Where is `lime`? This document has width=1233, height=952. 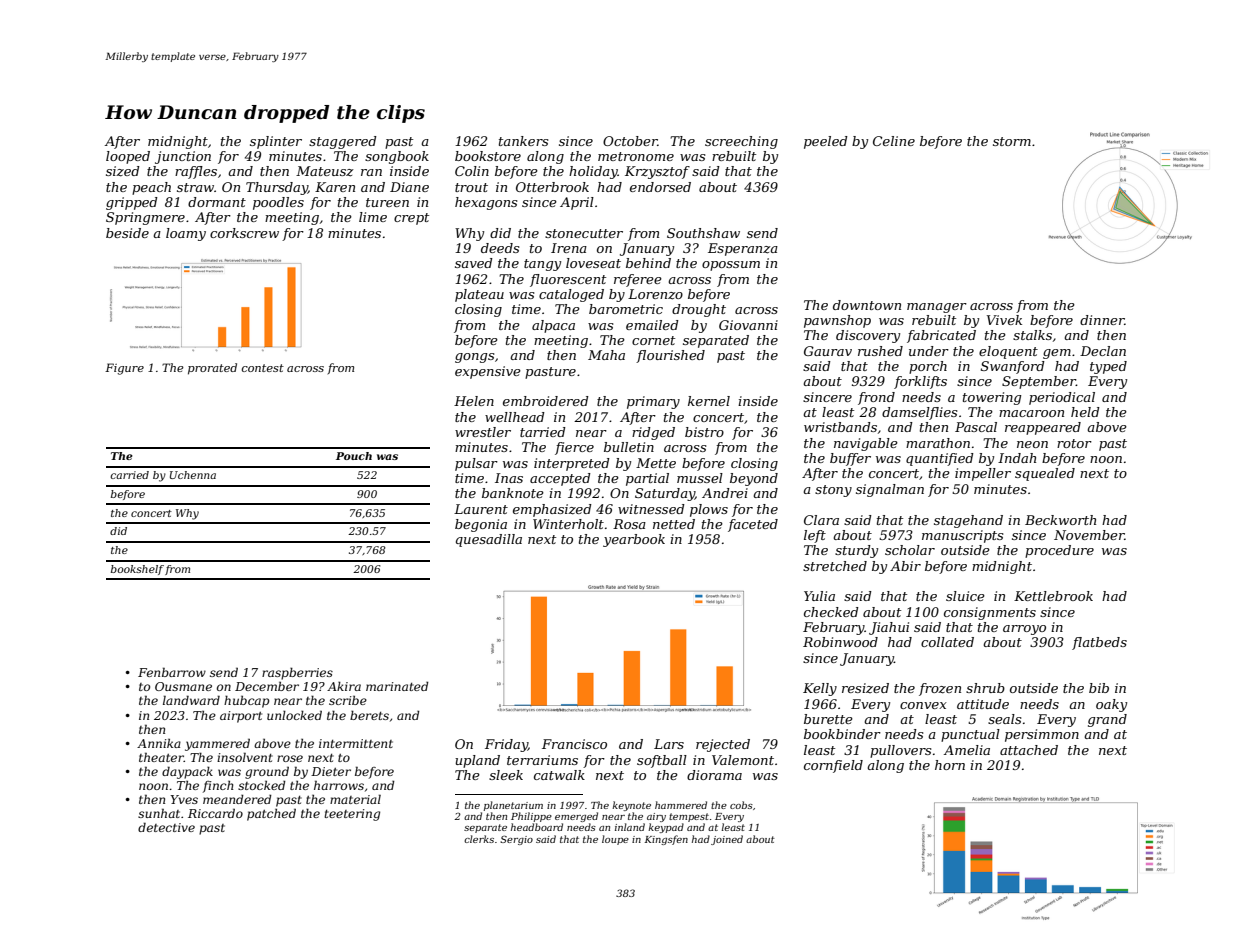 lime is located at coordinates (373, 217).
